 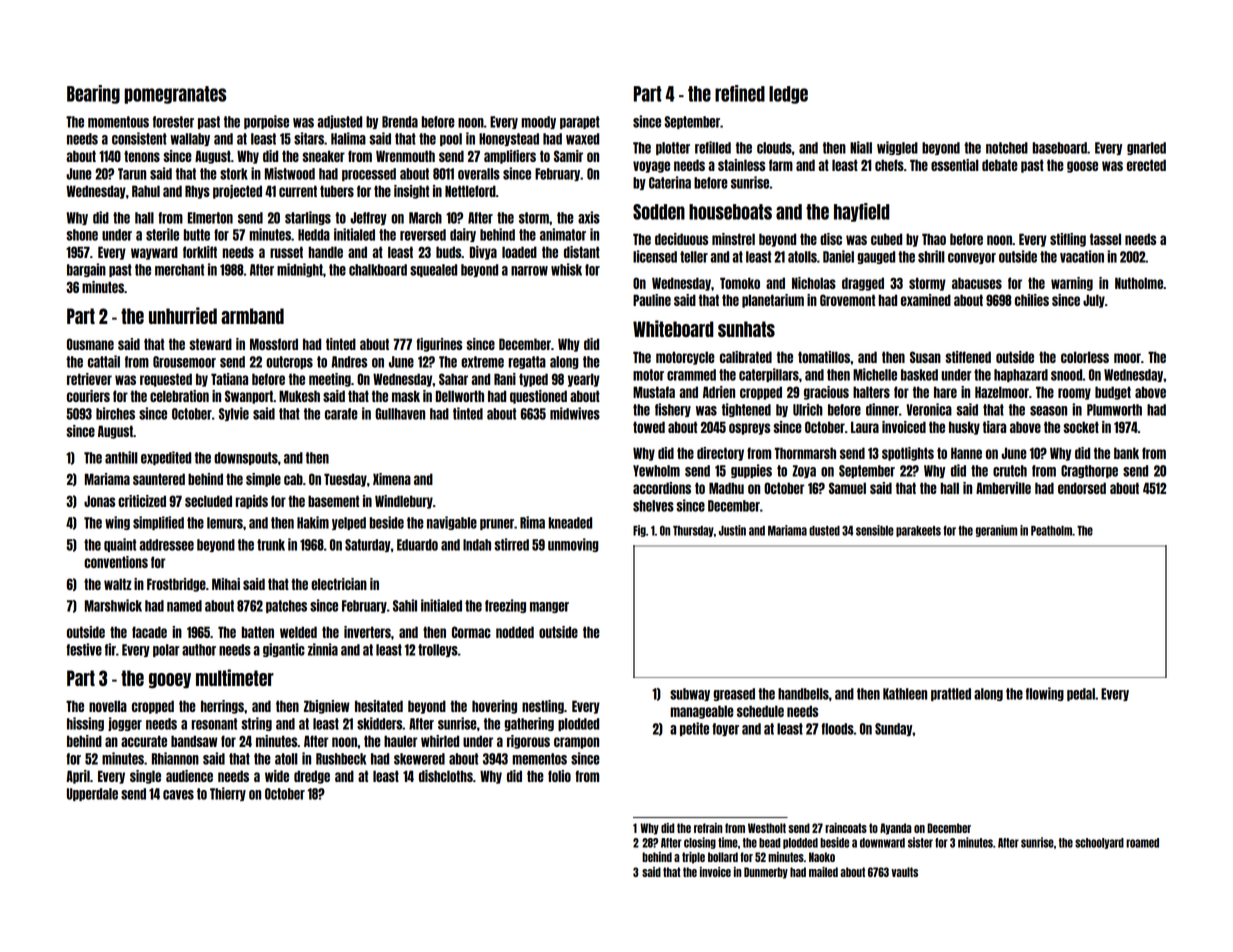 I want to click on welded, so click(x=298, y=632).
